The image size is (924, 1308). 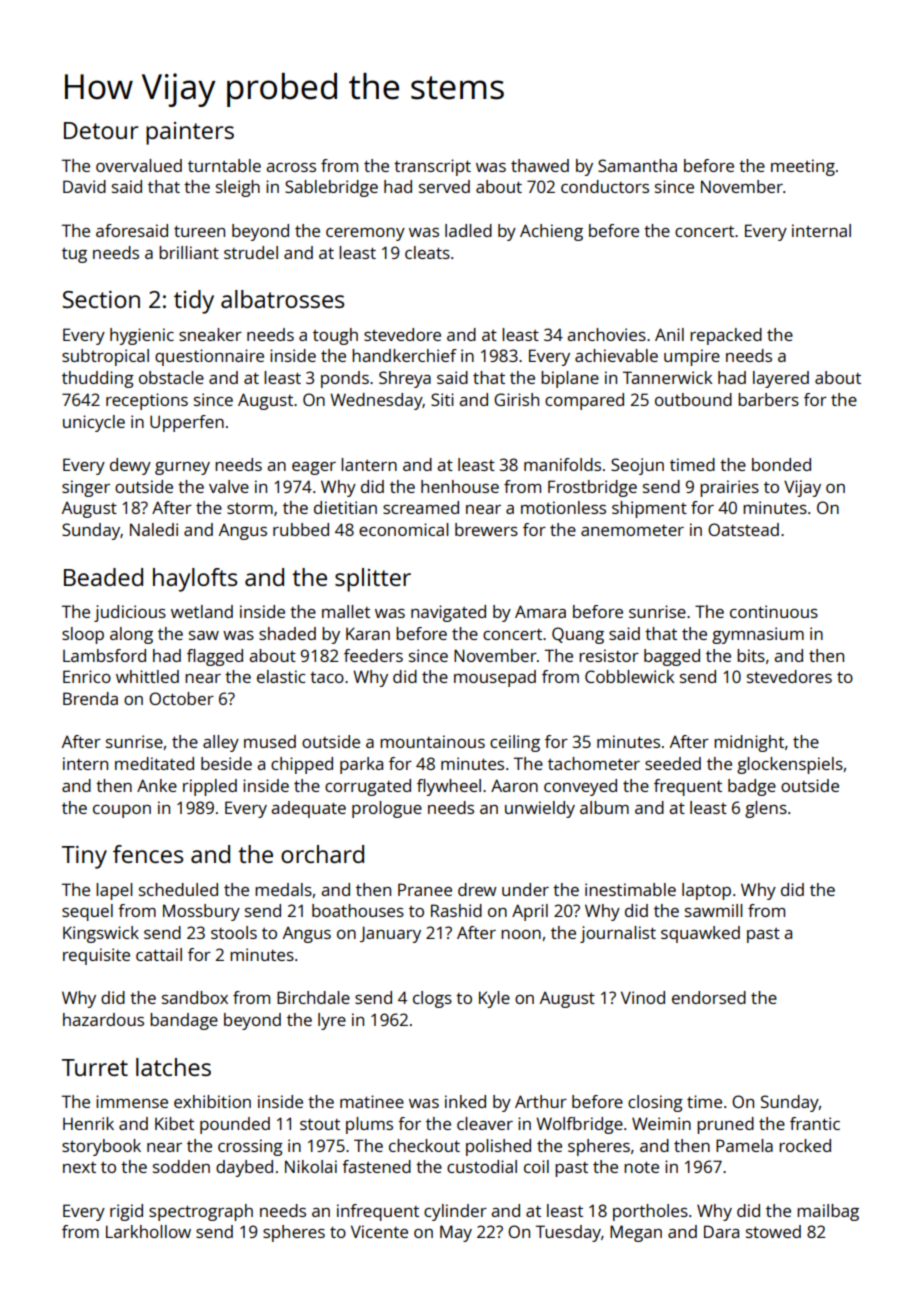 I want to click on Pranee, so click(x=425, y=889).
